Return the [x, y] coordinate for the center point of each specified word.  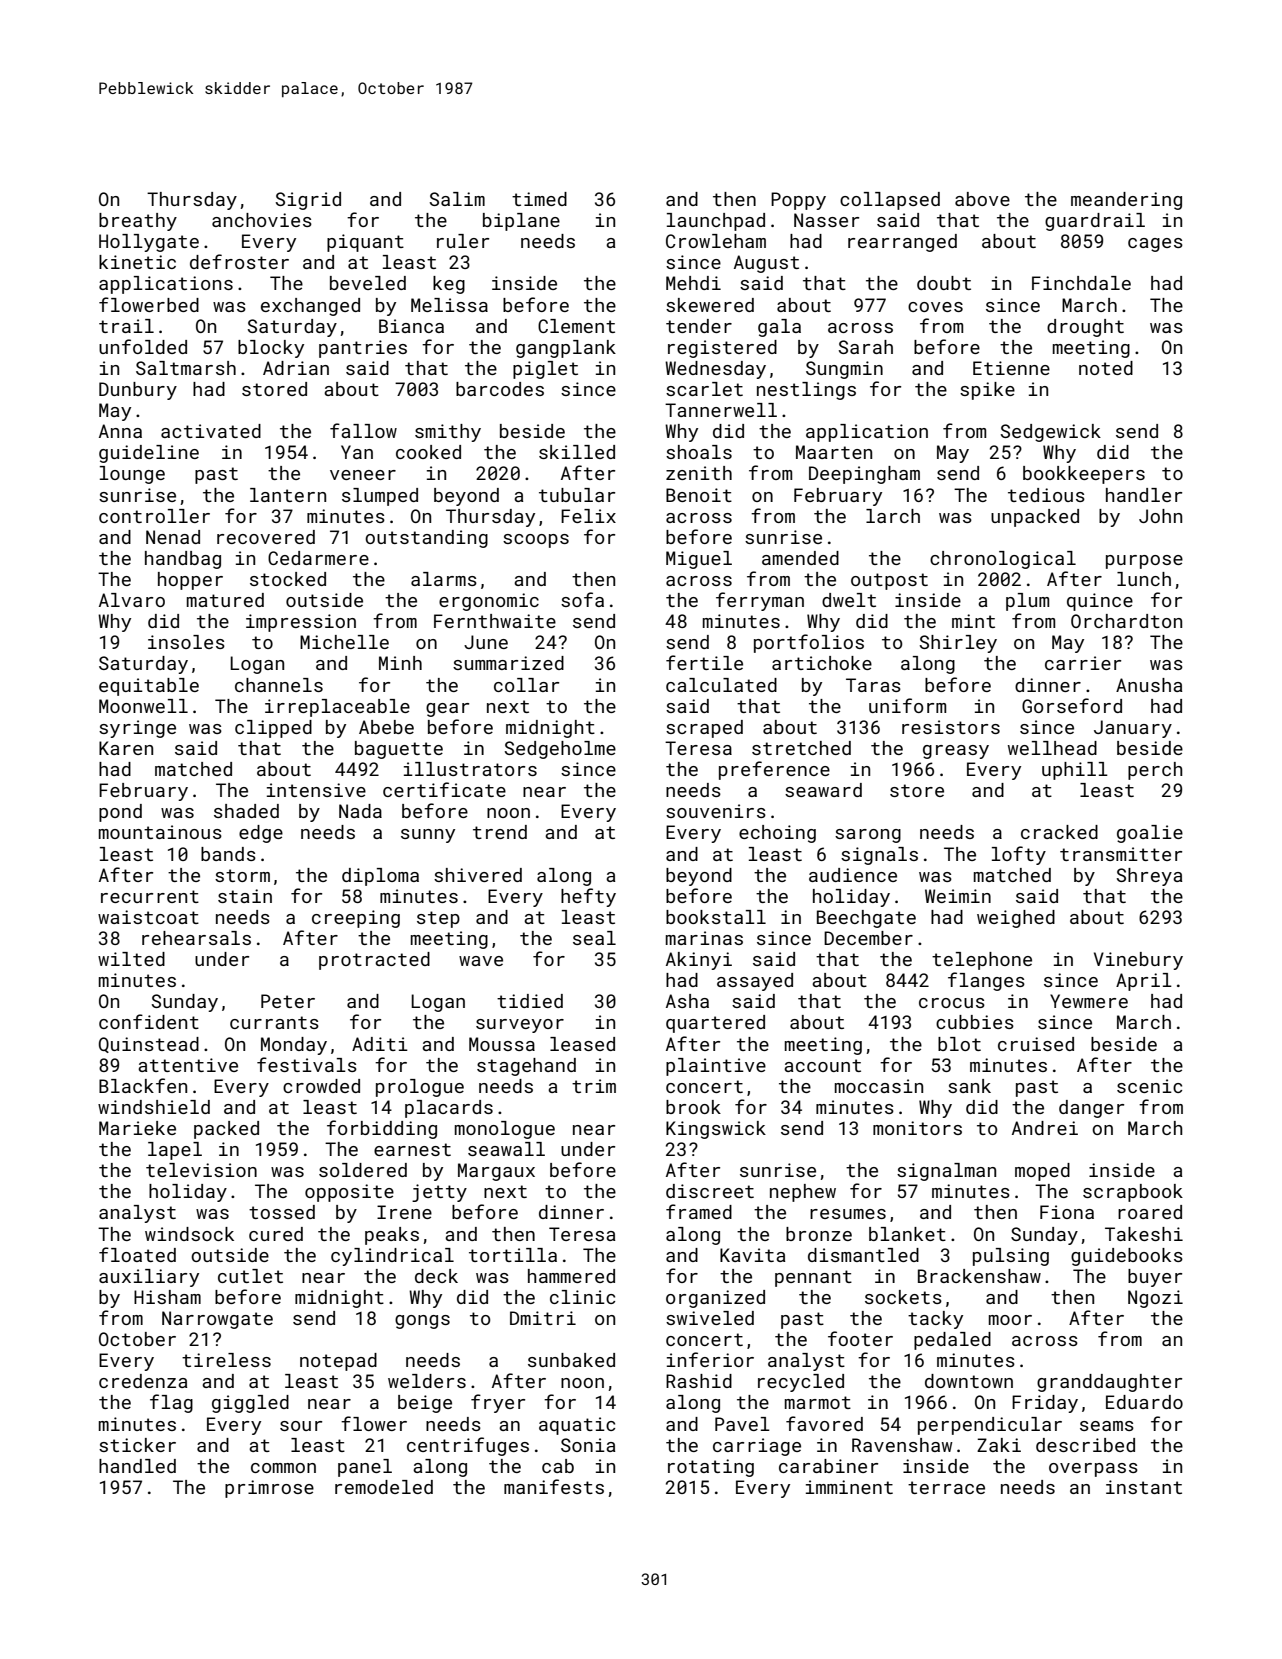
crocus [952, 1003]
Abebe [386, 727]
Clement [576, 326]
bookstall [716, 917]
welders [427, 1381]
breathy [138, 222]
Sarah [866, 347]
